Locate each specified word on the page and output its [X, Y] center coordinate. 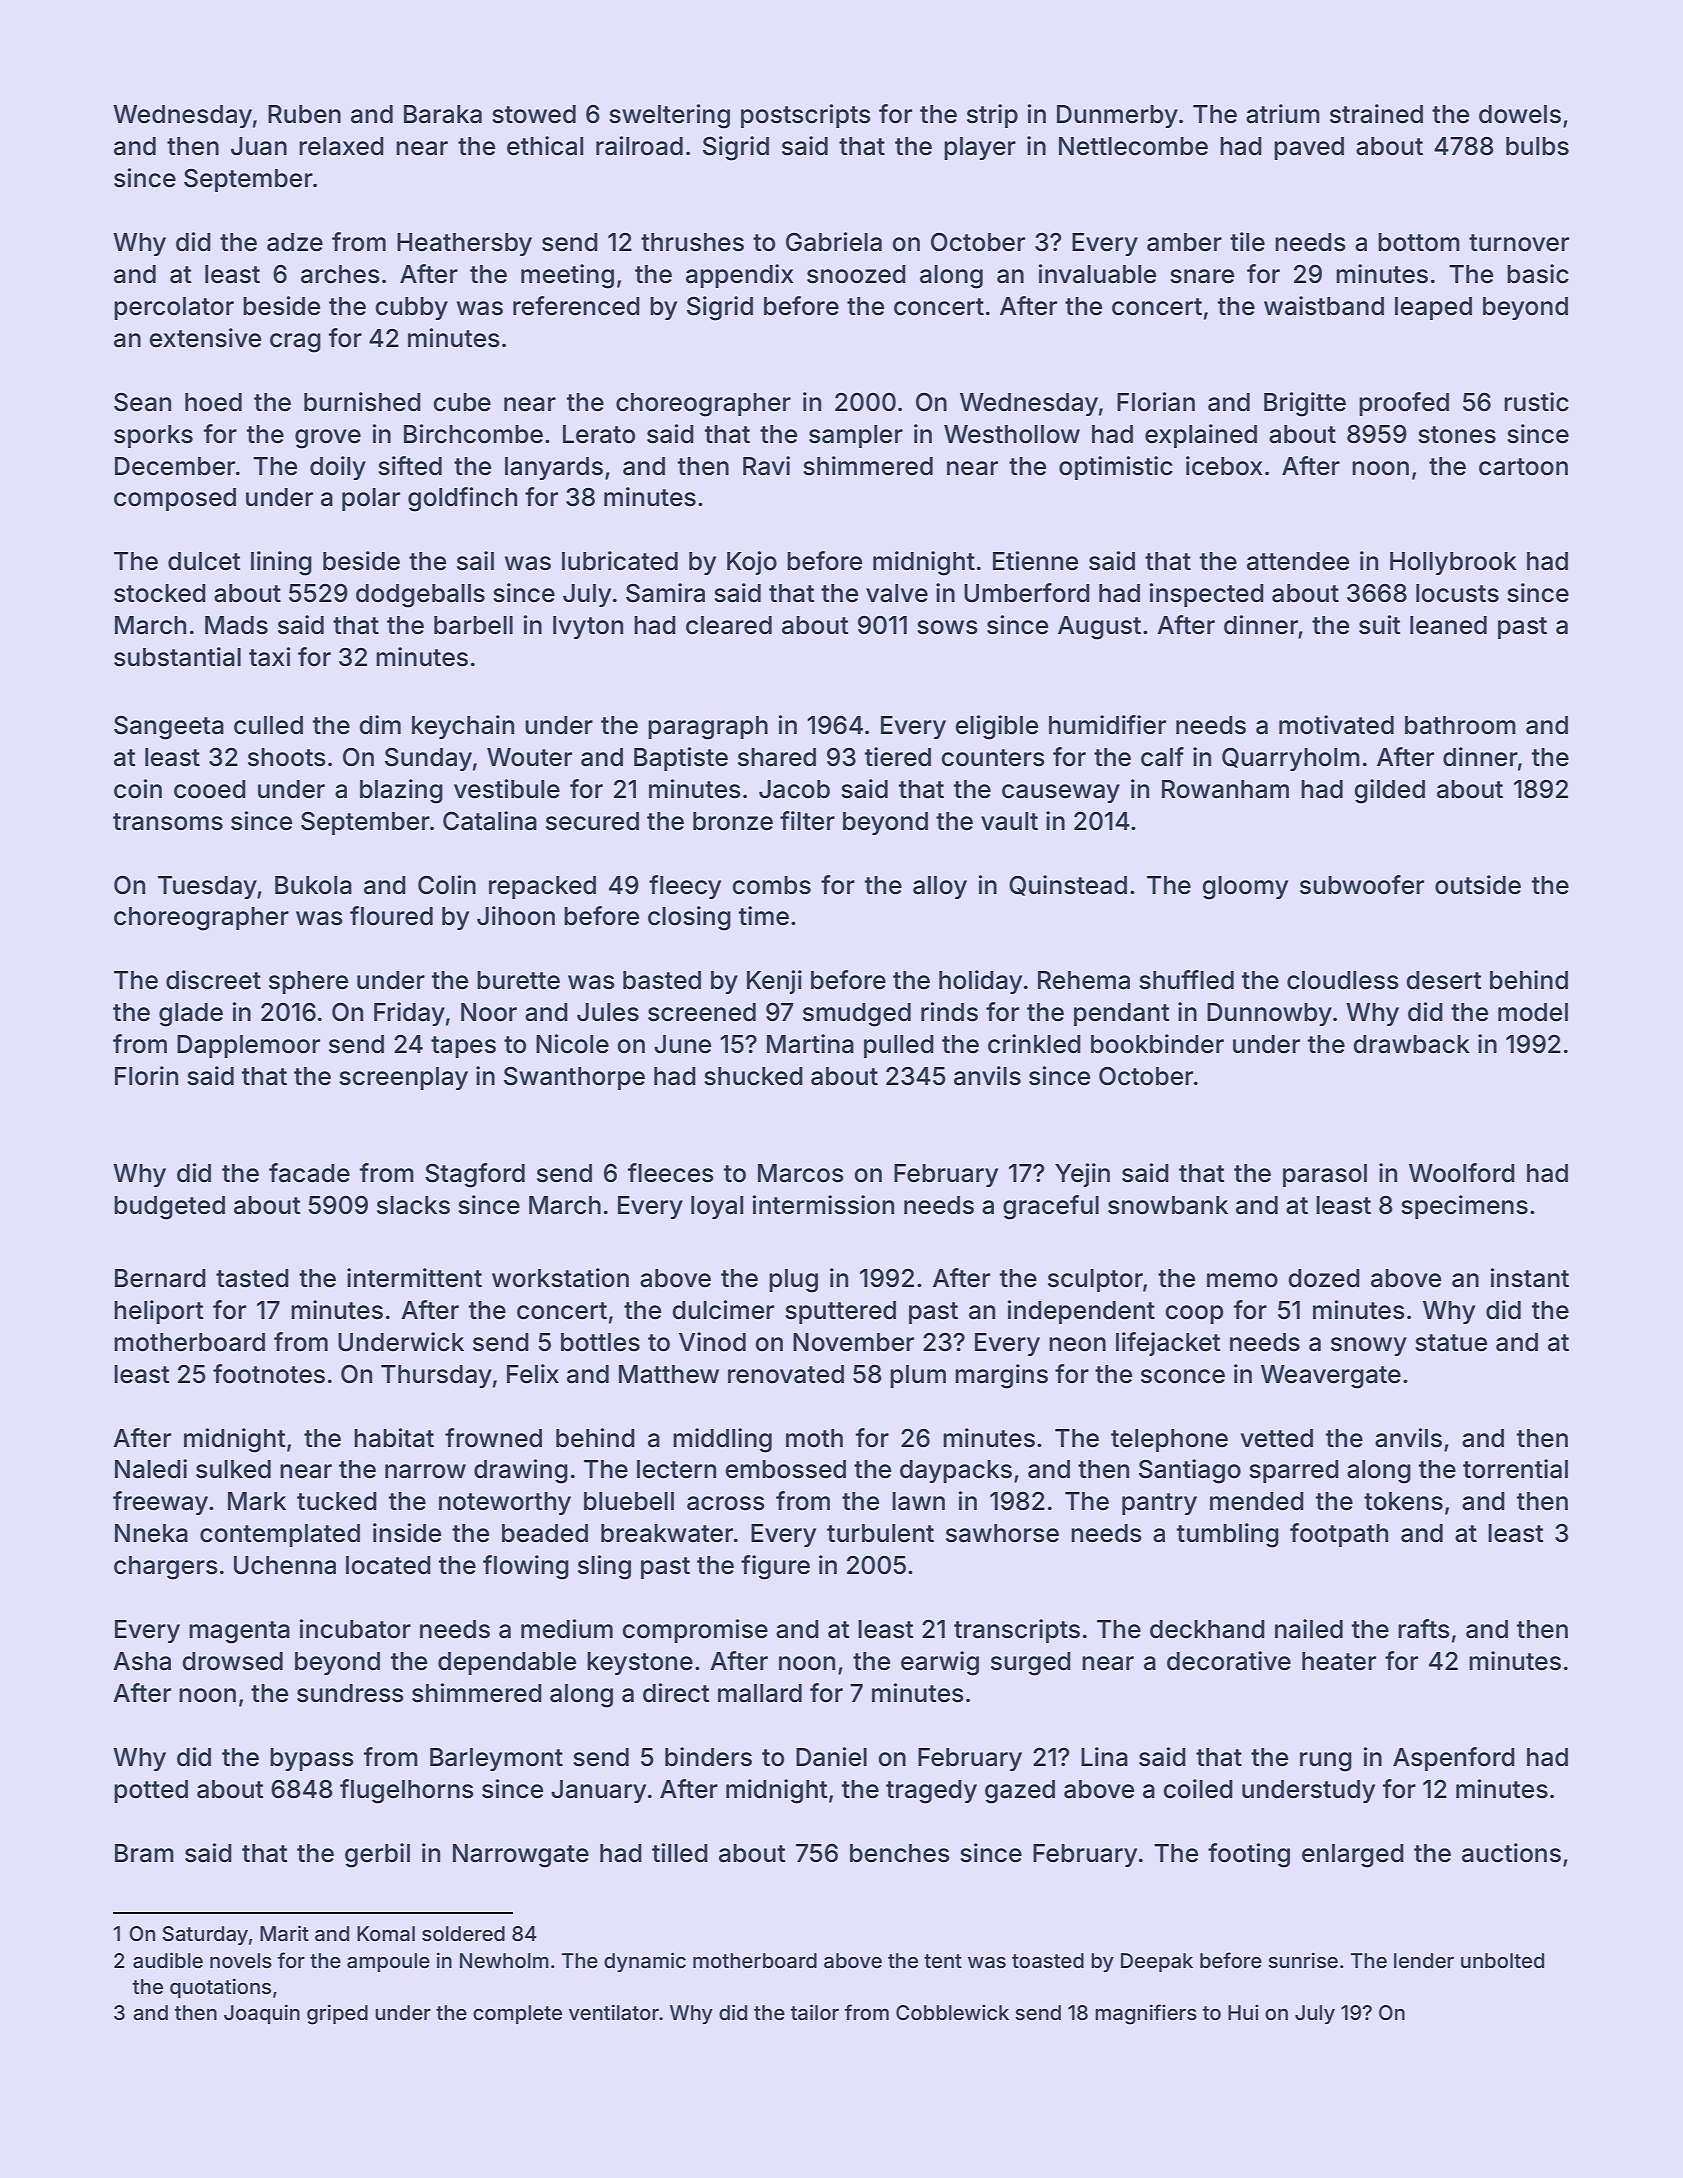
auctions [1511, 1853]
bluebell [629, 1501]
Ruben [304, 114]
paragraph [708, 728]
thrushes [692, 242]
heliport [159, 1312]
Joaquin [262, 2014]
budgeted [169, 1208]
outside [1478, 885]
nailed [1309, 1629]
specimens [1464, 1207]
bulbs [1537, 146]
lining [281, 563]
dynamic [645, 1962]
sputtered [840, 1312]
